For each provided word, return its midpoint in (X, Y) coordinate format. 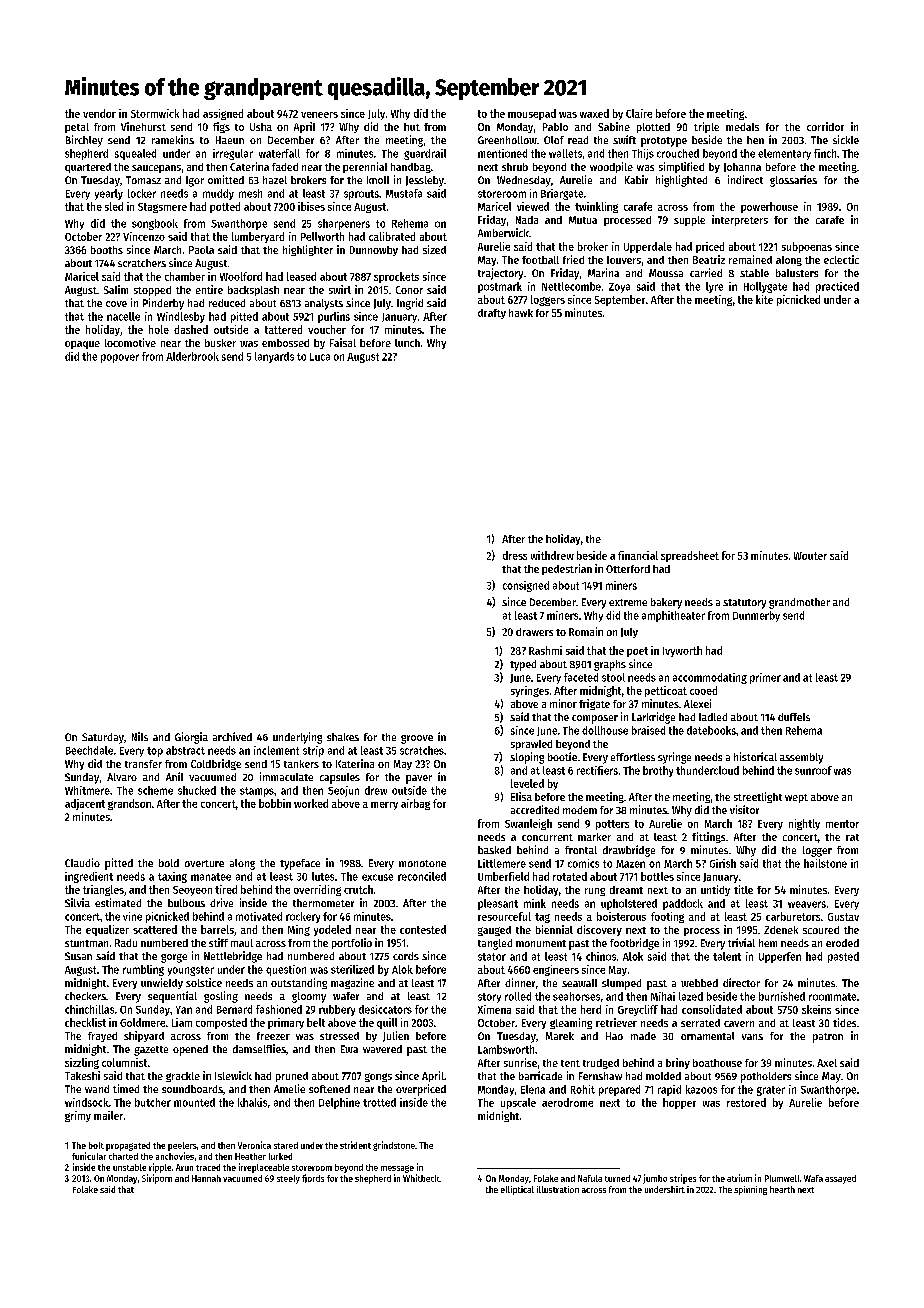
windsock (87, 1102)
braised (648, 730)
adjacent (85, 804)
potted (225, 207)
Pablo (555, 127)
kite (764, 299)
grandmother (799, 603)
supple (689, 221)
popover (120, 358)
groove (417, 739)
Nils (140, 736)
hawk (521, 313)
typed (523, 665)
